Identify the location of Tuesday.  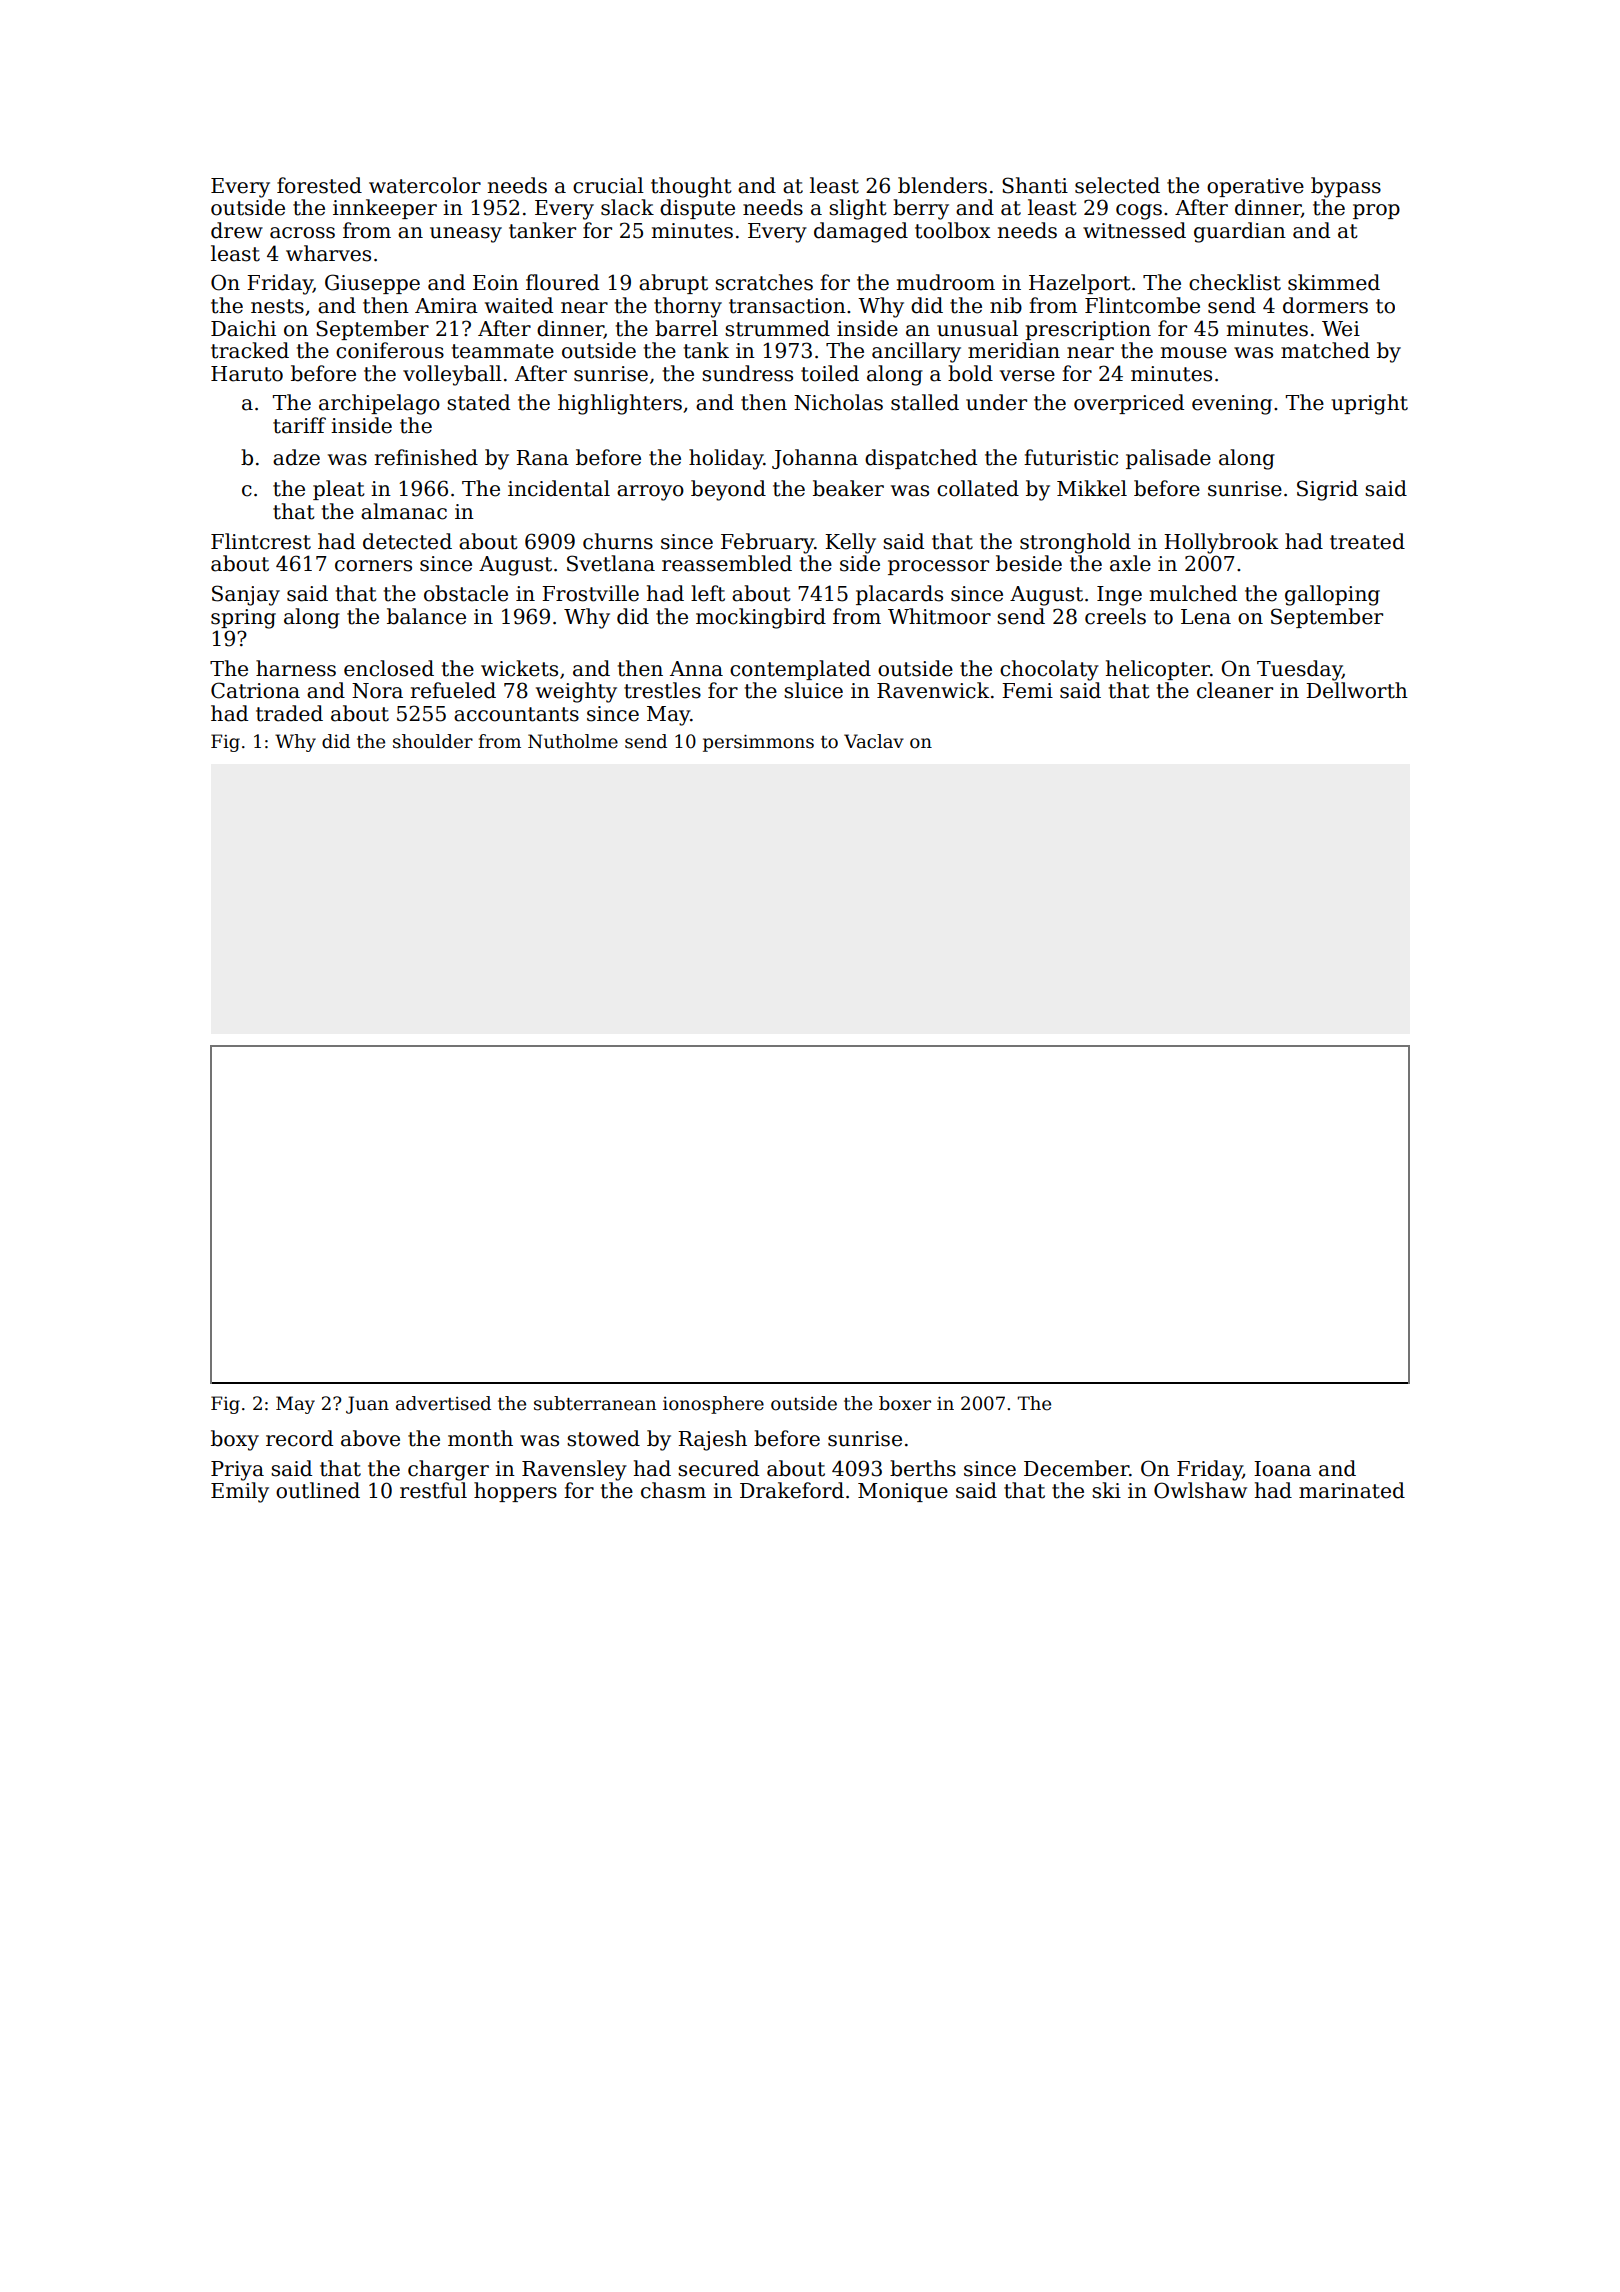
(1299, 670).
